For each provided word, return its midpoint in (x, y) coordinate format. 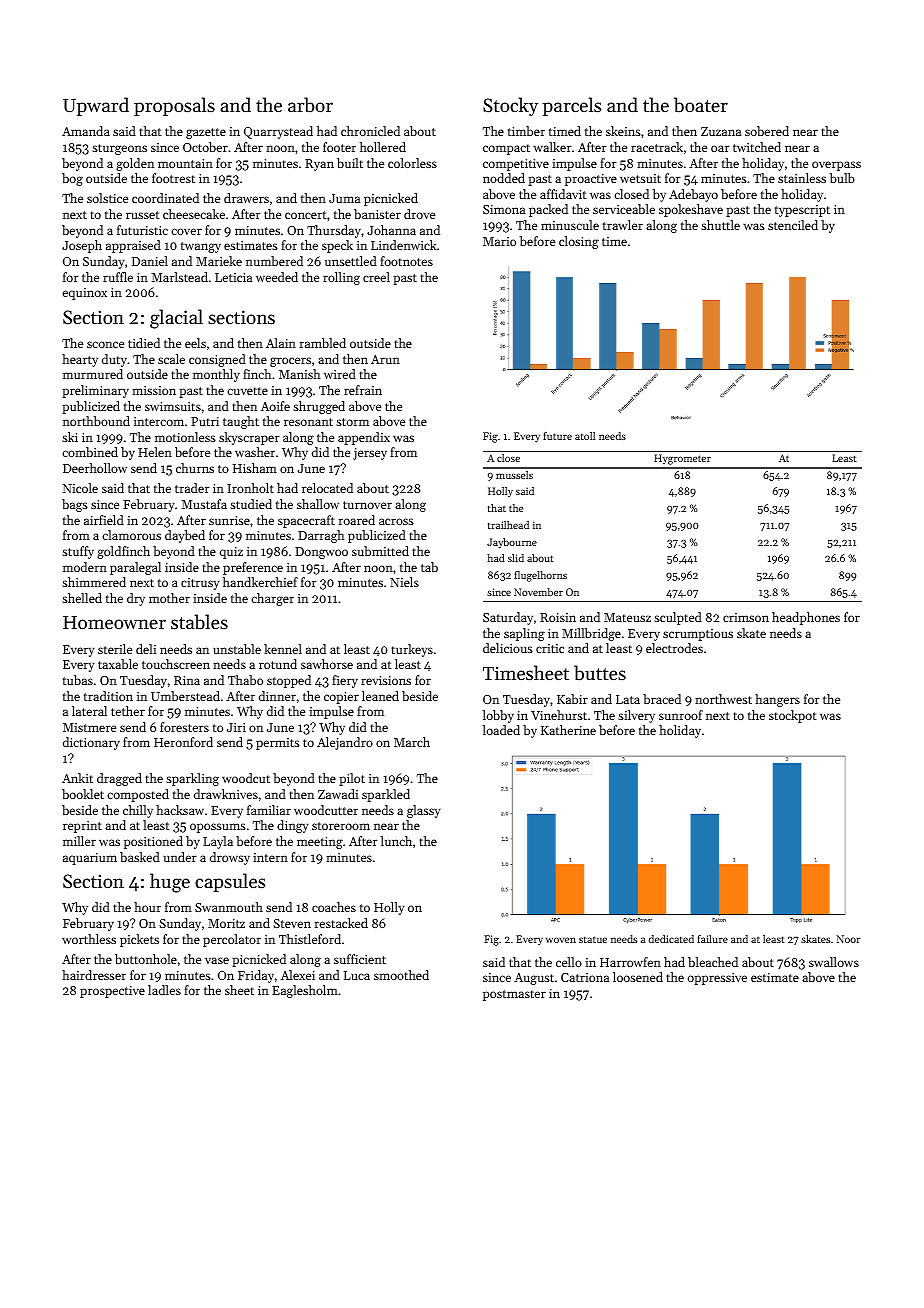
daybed (185, 536)
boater (701, 105)
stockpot (792, 716)
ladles (164, 990)
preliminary (95, 391)
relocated (327, 488)
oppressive (717, 979)
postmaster (514, 995)
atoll (585, 436)
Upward (96, 106)
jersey (370, 454)
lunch (396, 841)
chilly (138, 811)
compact (506, 149)
